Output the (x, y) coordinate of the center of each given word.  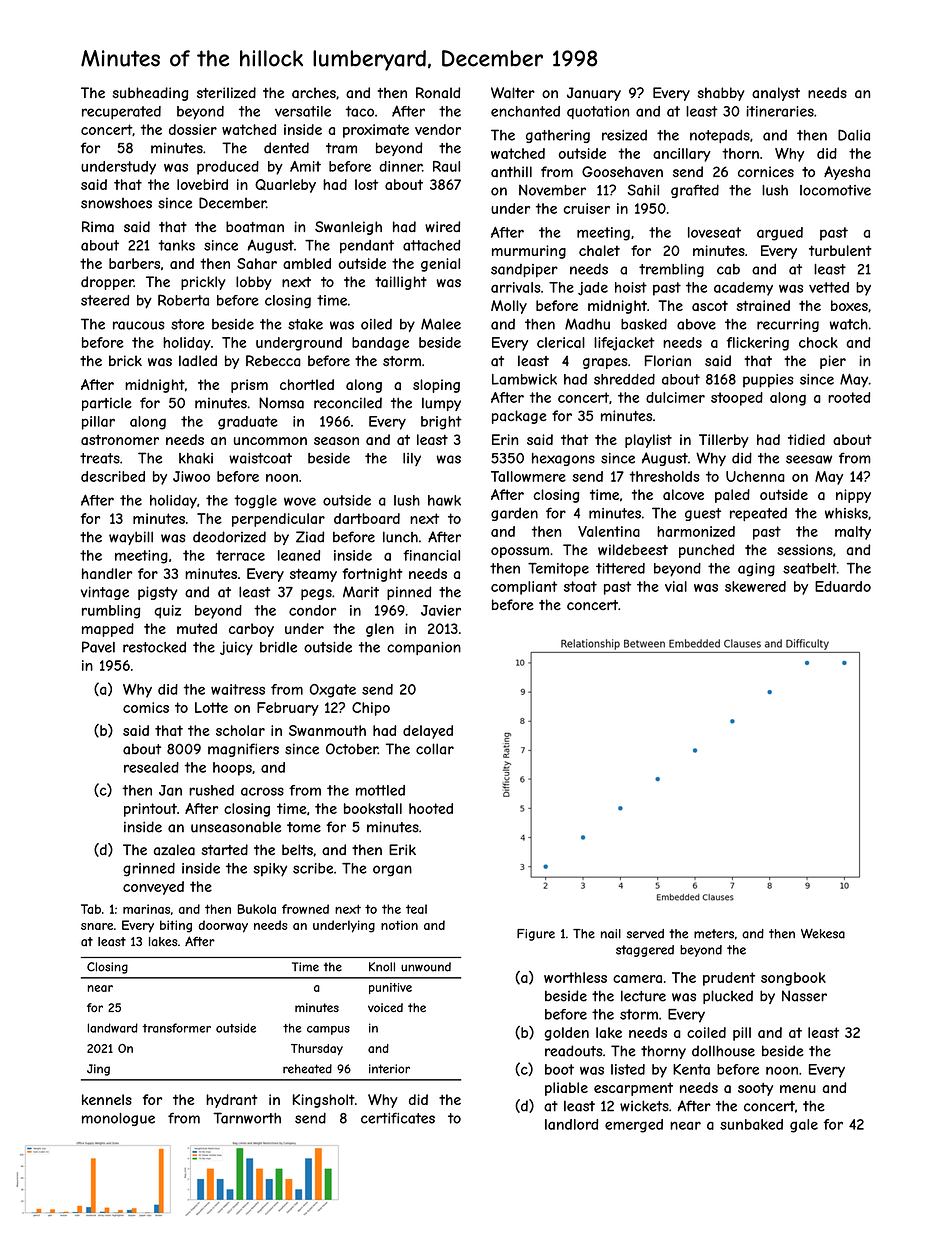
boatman (255, 227)
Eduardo (843, 586)
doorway (223, 926)
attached (431, 245)
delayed (428, 732)
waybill (131, 538)
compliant (524, 588)
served (645, 934)
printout (150, 810)
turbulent (840, 250)
